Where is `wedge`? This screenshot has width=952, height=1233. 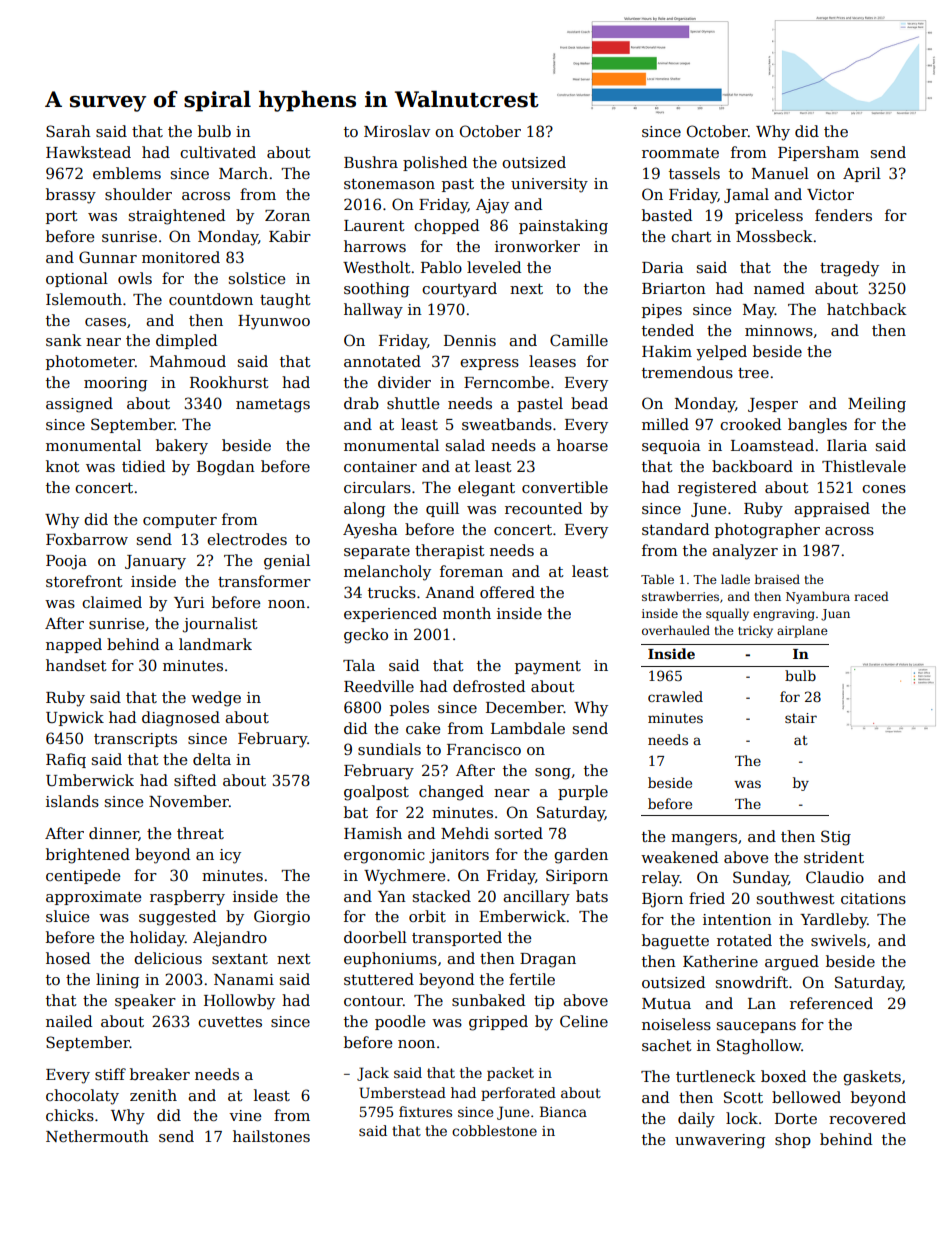
wedge is located at coordinates (216, 699).
